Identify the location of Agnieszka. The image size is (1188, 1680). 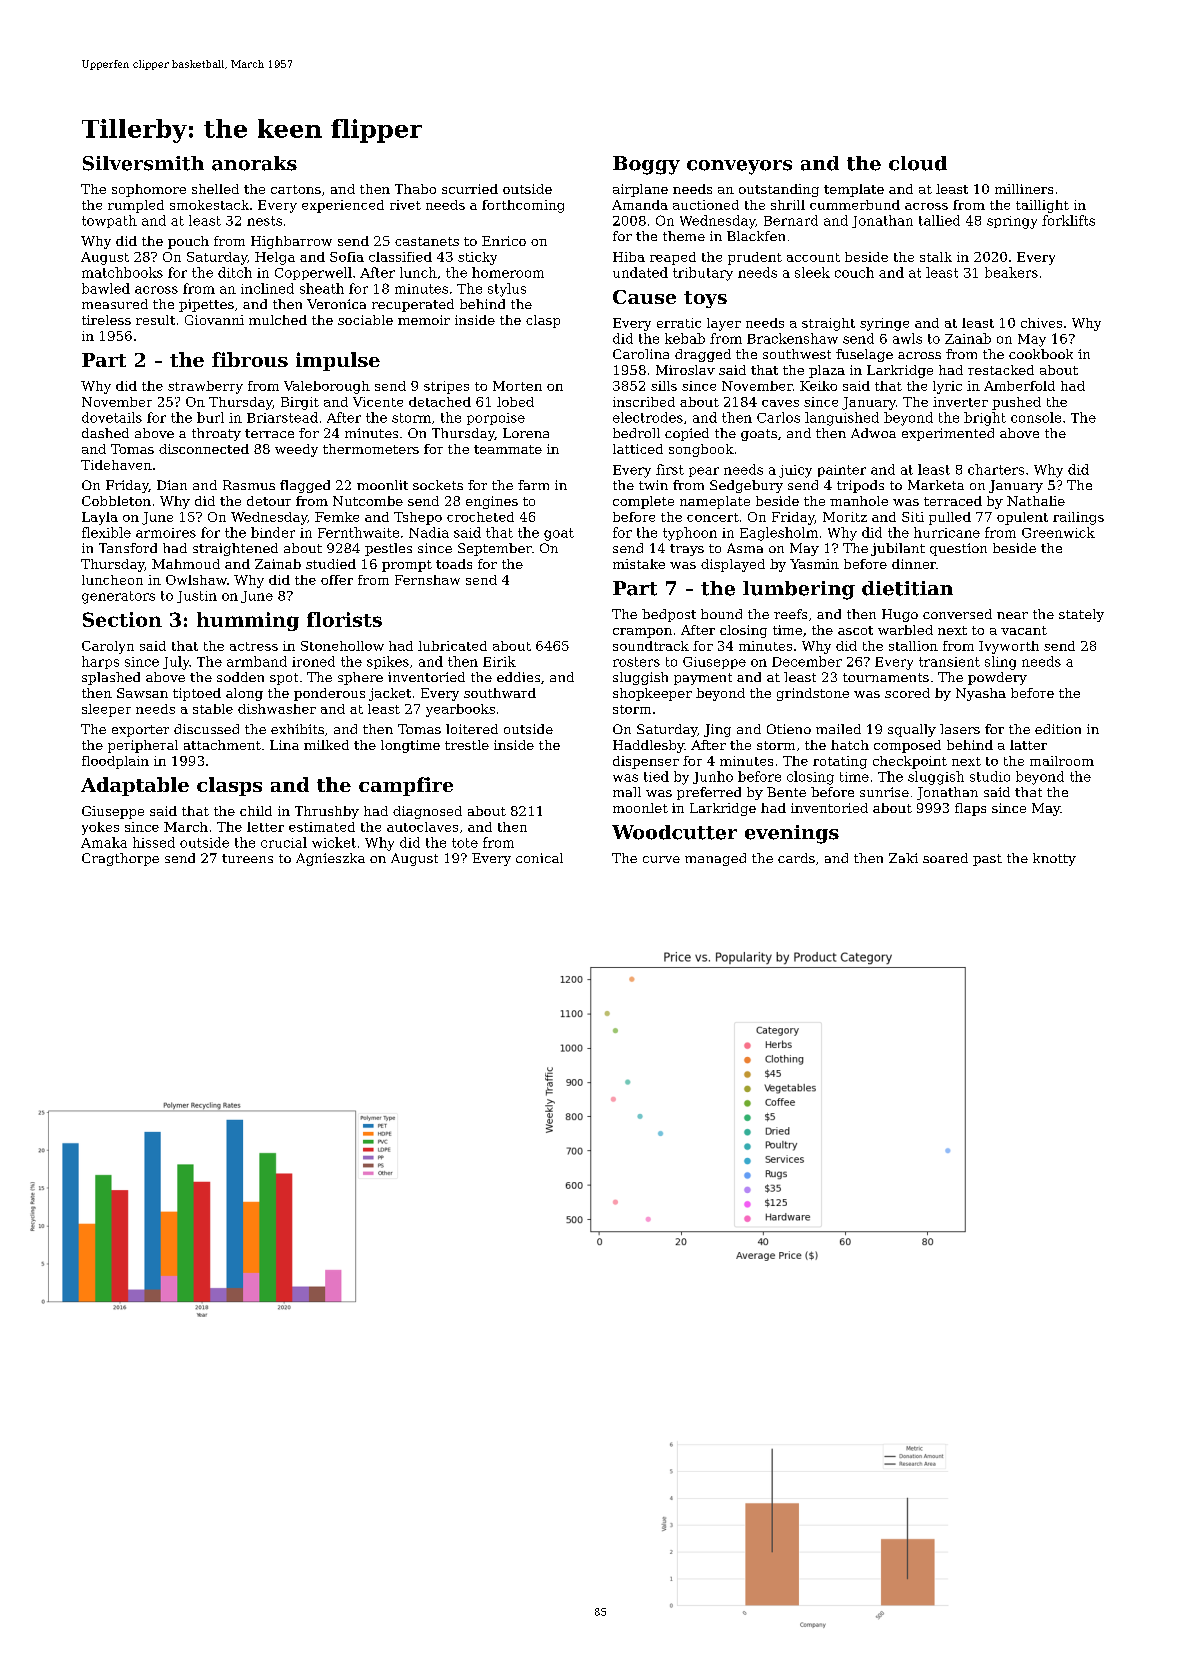
(330, 859).
